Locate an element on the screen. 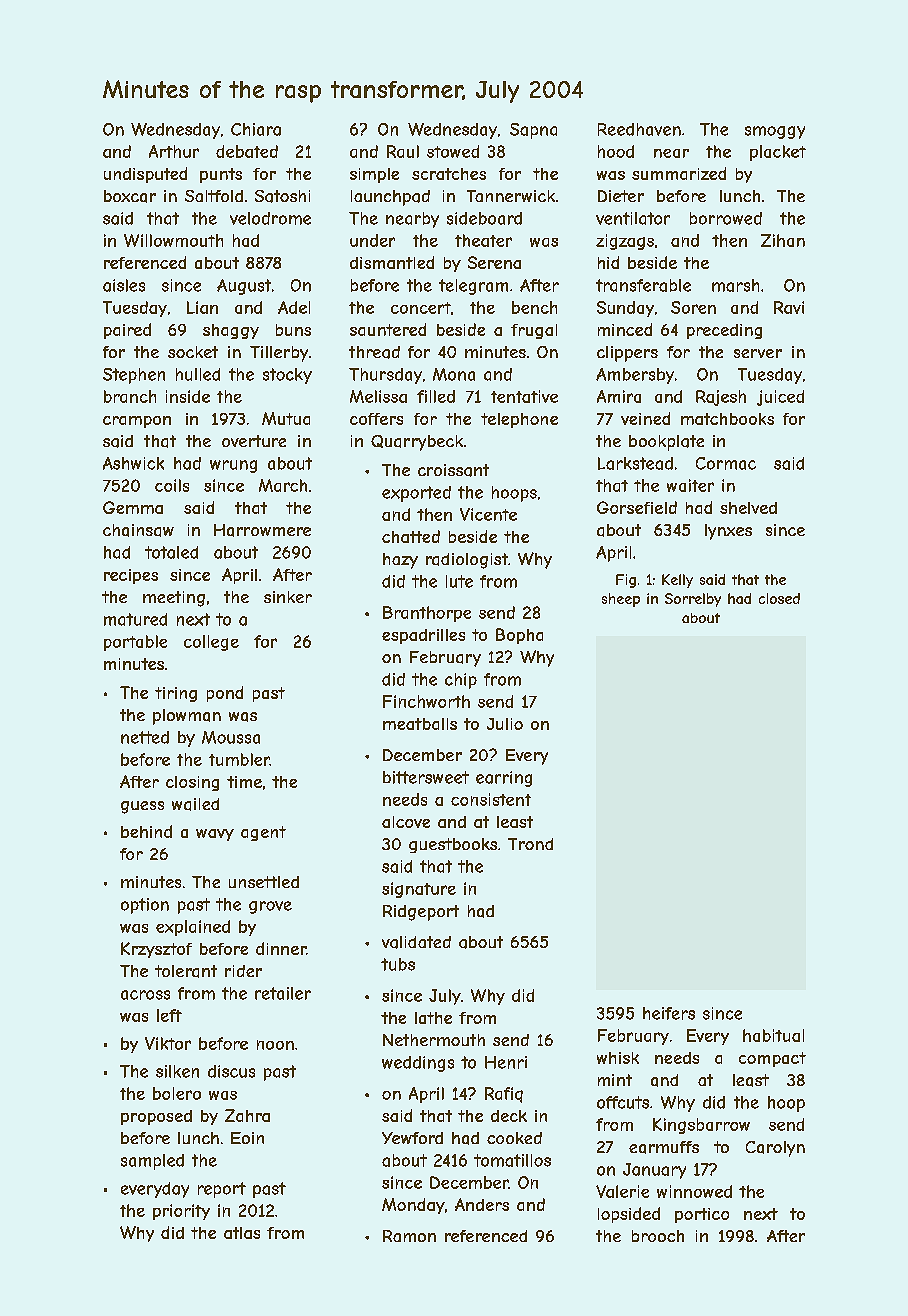 Image resolution: width=908 pixels, height=1316 pixels. Raul is located at coordinates (403, 151).
